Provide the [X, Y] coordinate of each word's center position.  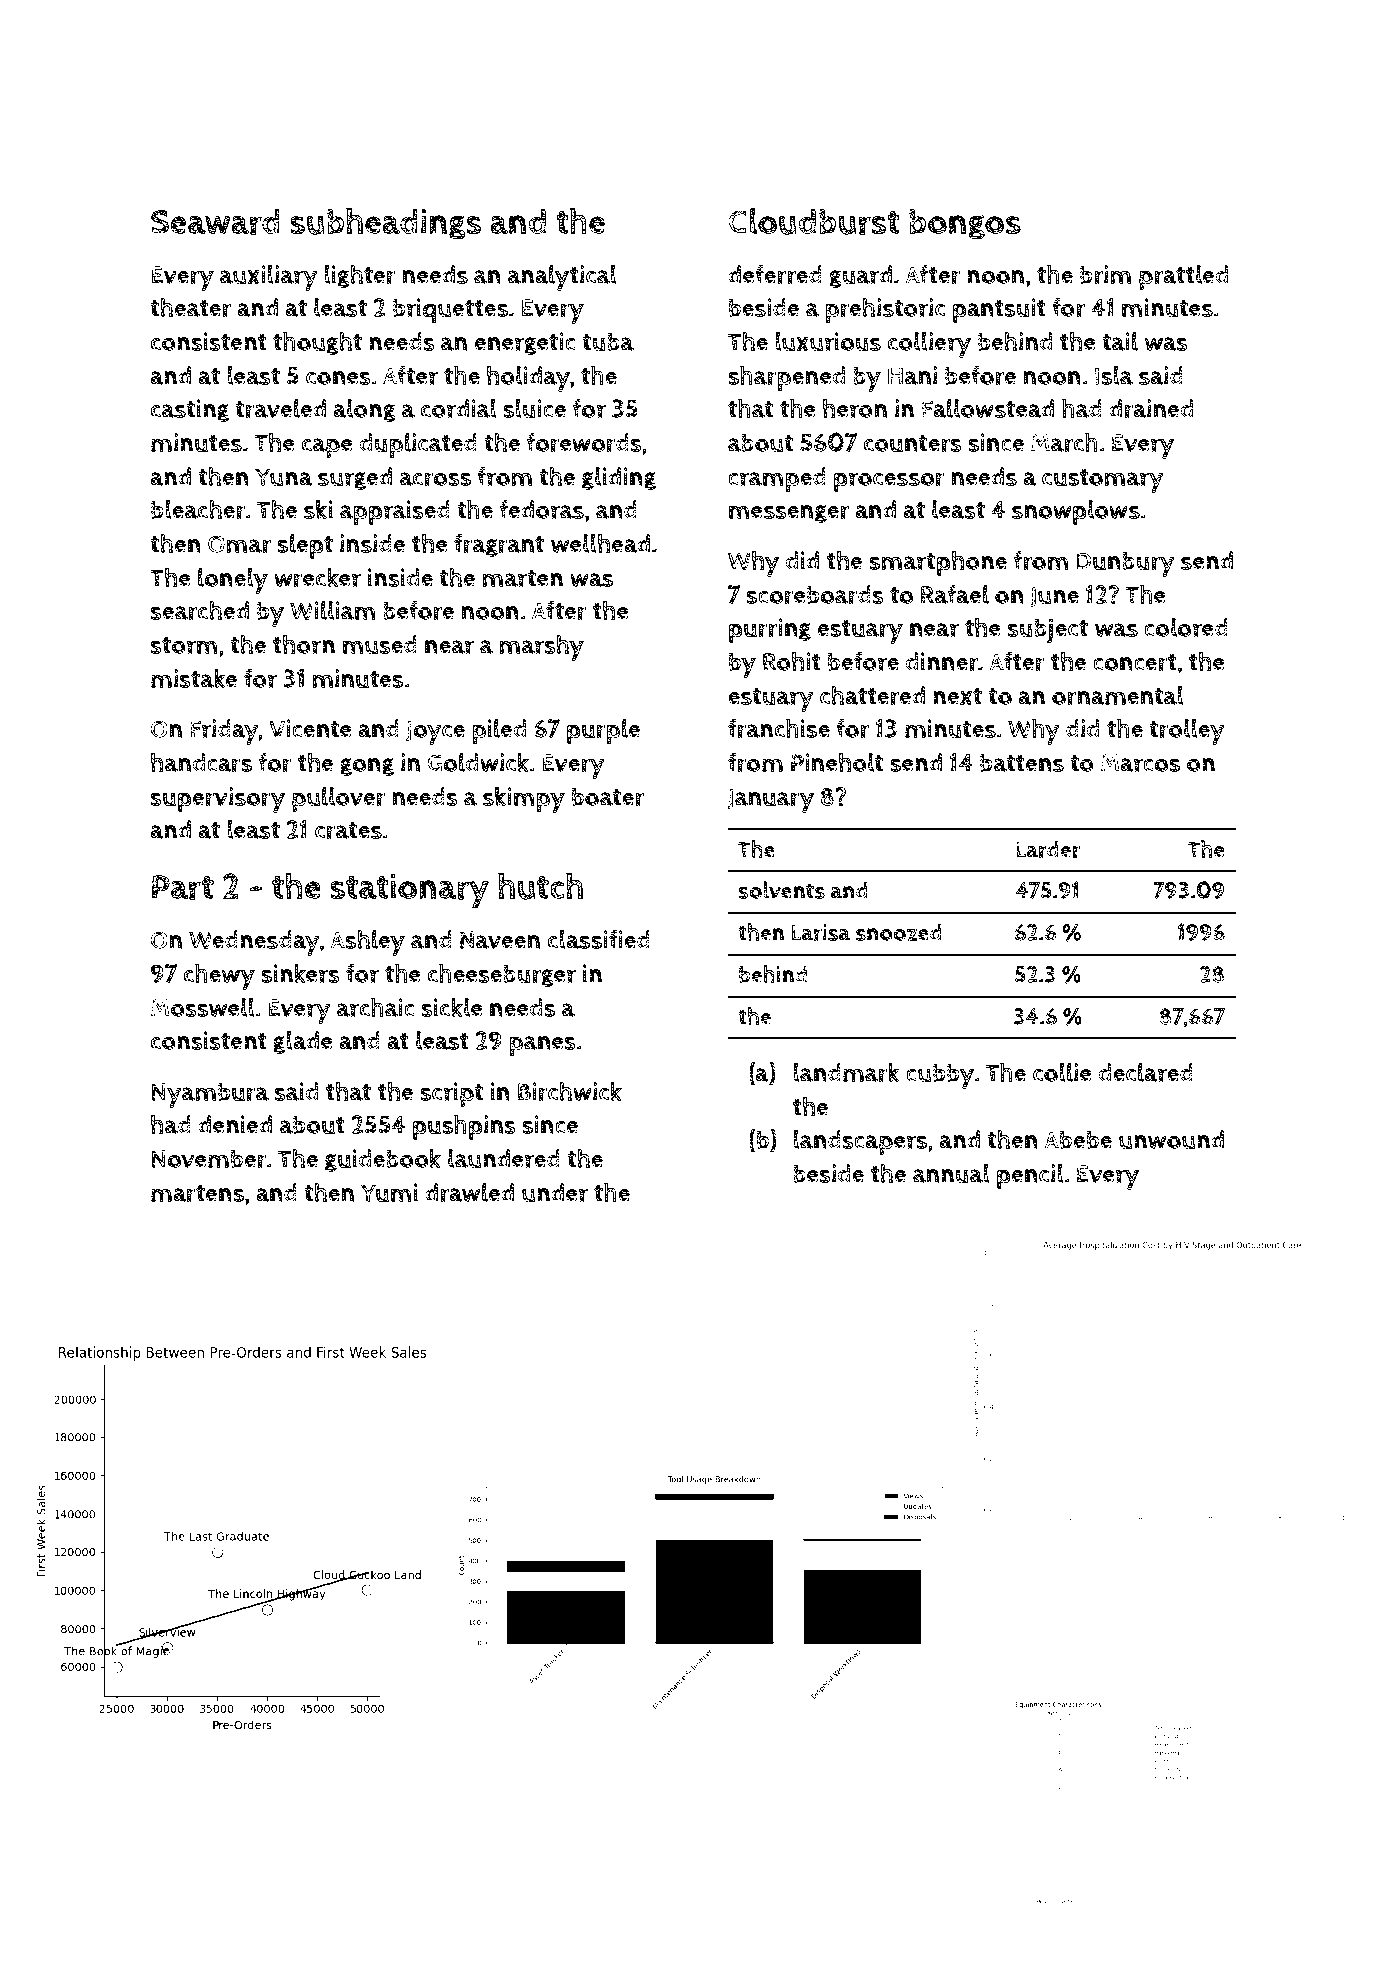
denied [235, 1124]
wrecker [317, 577]
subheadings [385, 223]
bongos [965, 224]
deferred [775, 275]
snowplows [1076, 512]
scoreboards [815, 595]
